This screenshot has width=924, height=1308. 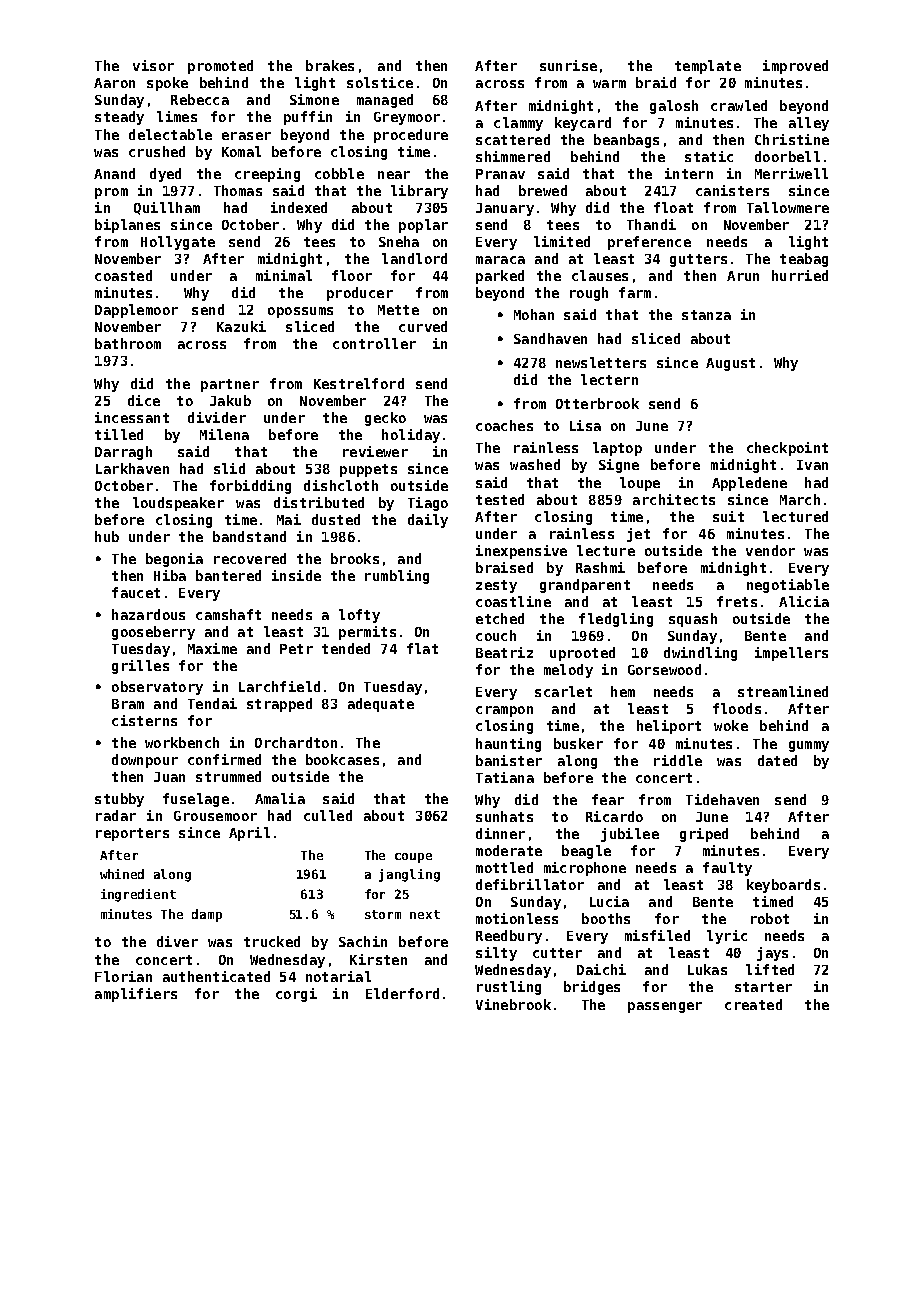 What do you see at coordinates (708, 67) in the screenshot?
I see `template` at bounding box center [708, 67].
